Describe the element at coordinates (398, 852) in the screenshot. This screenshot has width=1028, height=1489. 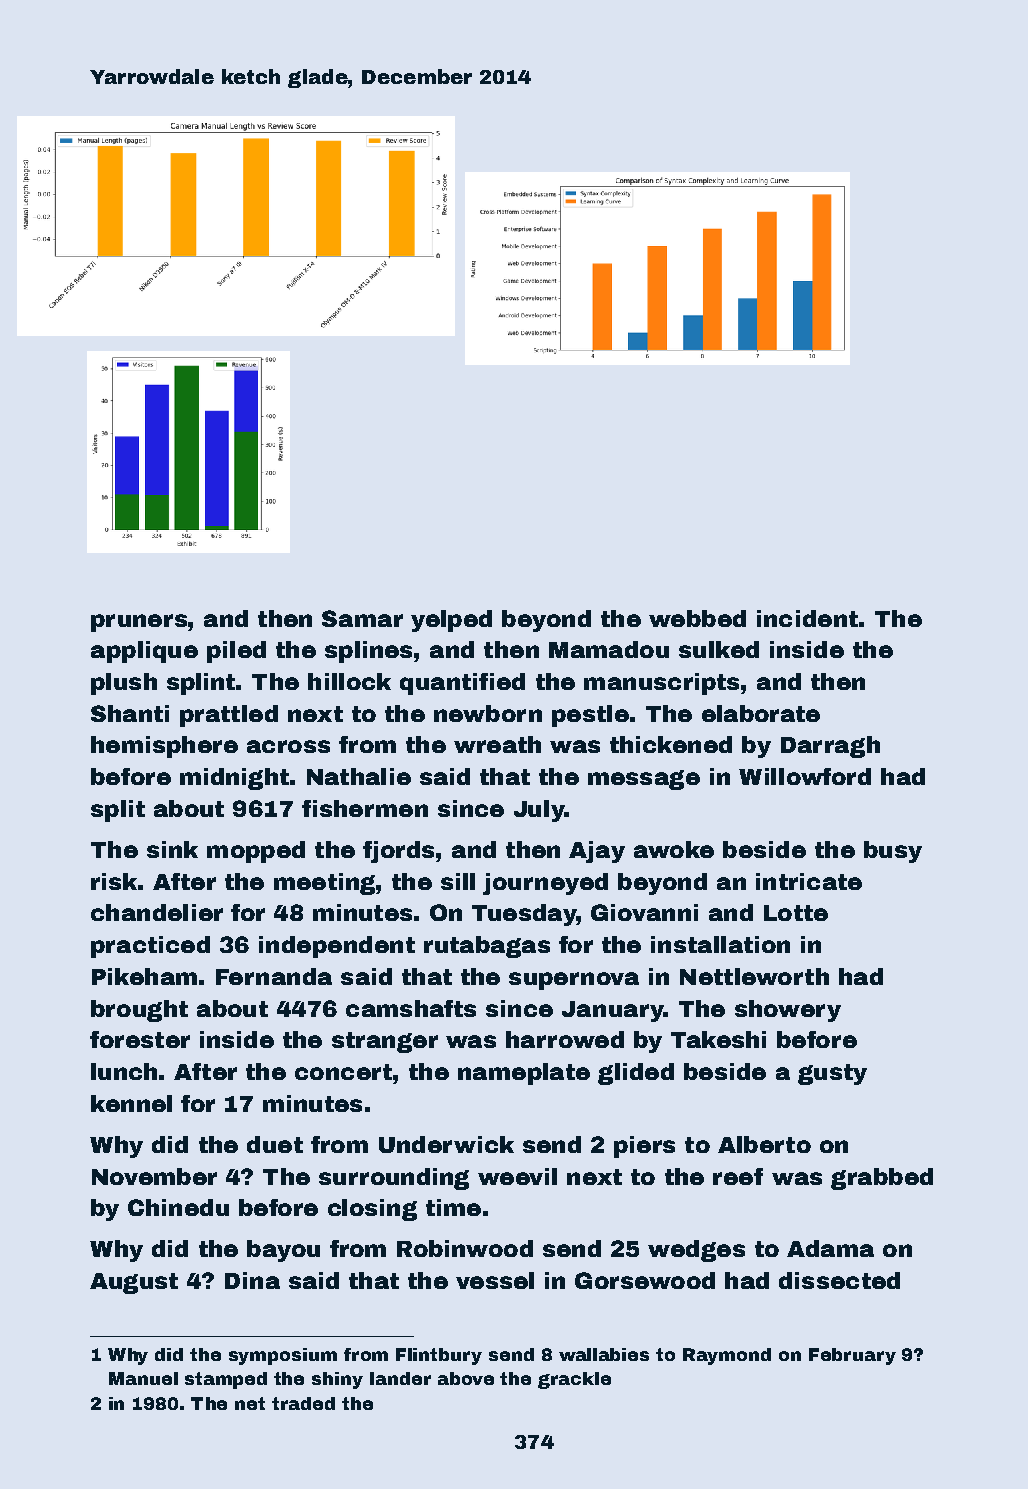
I see `fjords` at that location.
